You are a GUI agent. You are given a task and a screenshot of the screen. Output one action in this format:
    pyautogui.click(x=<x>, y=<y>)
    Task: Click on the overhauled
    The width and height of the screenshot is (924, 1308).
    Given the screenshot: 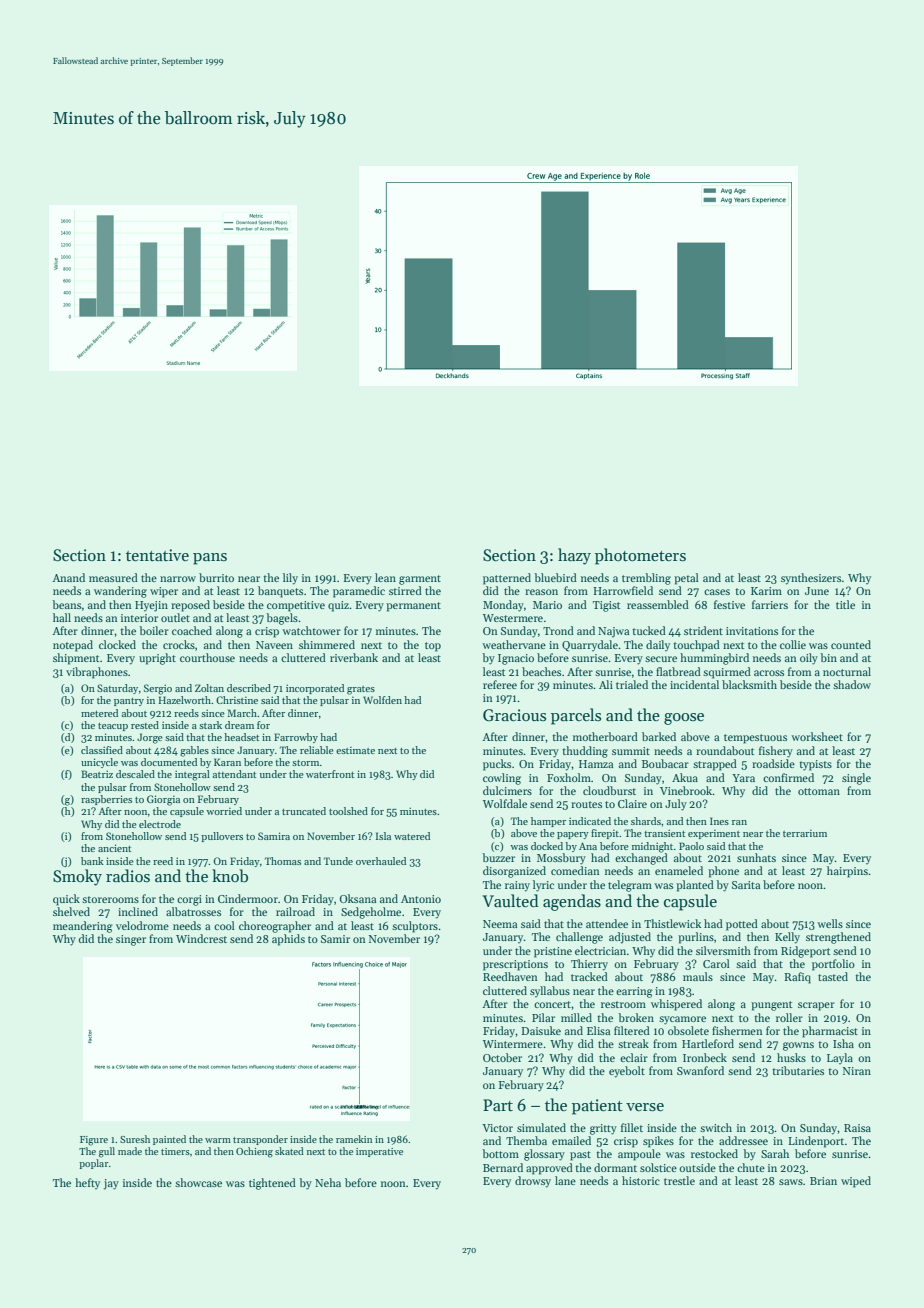 What is the action you would take?
    pyautogui.click(x=381, y=861)
